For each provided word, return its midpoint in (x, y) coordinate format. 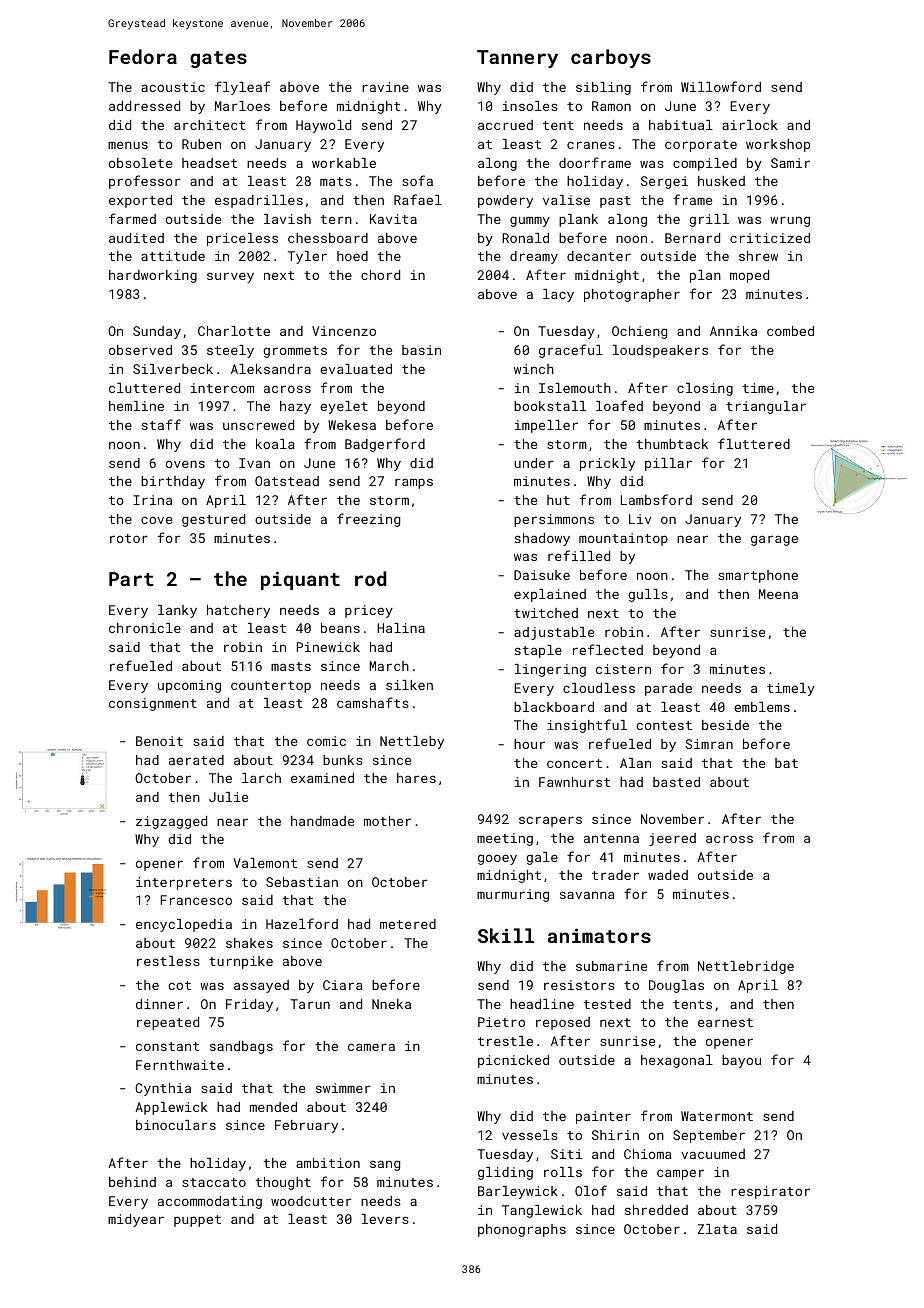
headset (209, 163)
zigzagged (171, 822)
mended (273, 1107)
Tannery (517, 59)
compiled (705, 164)
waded (668, 875)
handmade (322, 821)
